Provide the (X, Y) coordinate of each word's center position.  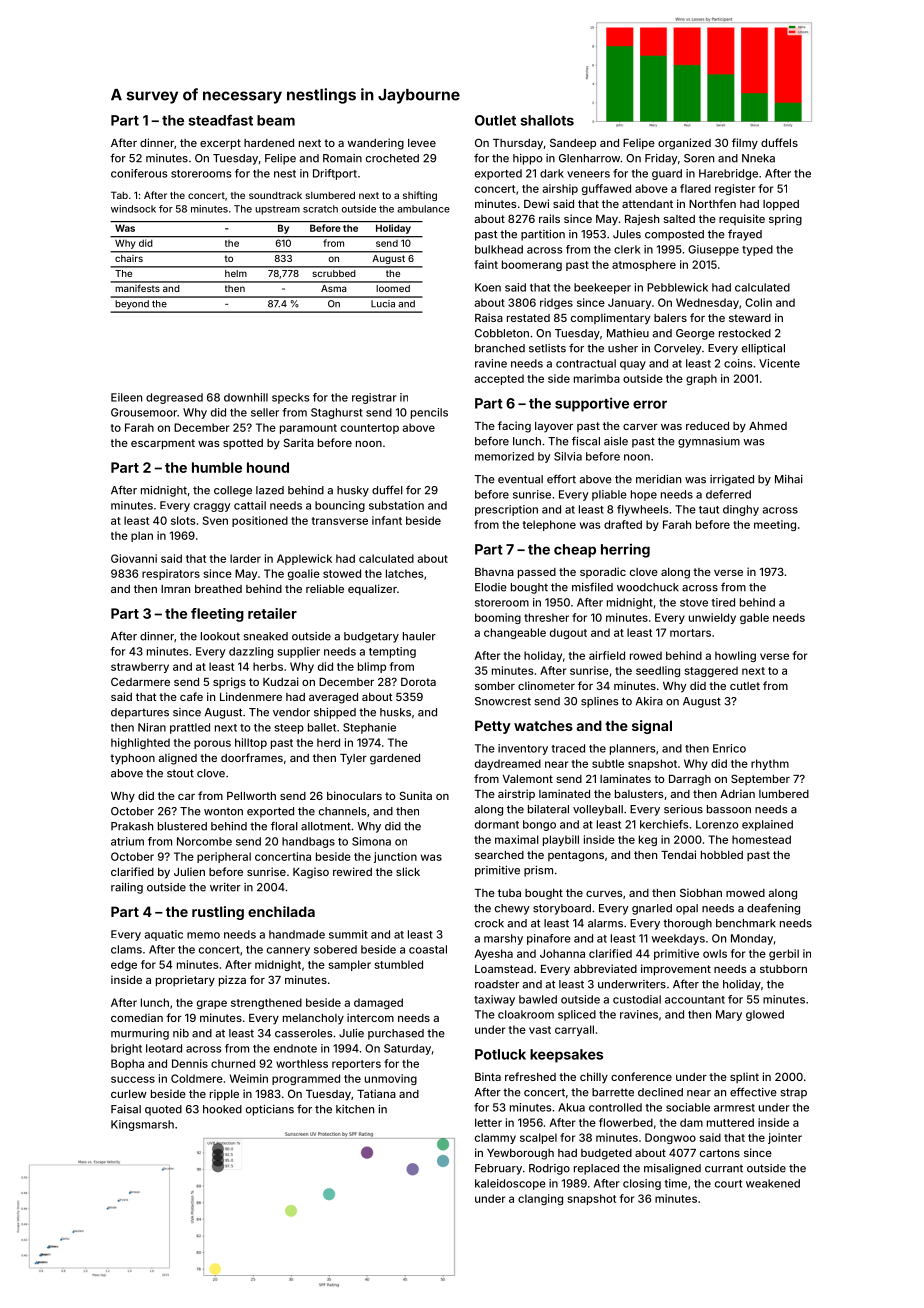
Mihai (789, 479)
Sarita (299, 442)
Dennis (190, 1063)
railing (127, 888)
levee (422, 143)
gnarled (652, 909)
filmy (745, 144)
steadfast (220, 120)
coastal (428, 949)
